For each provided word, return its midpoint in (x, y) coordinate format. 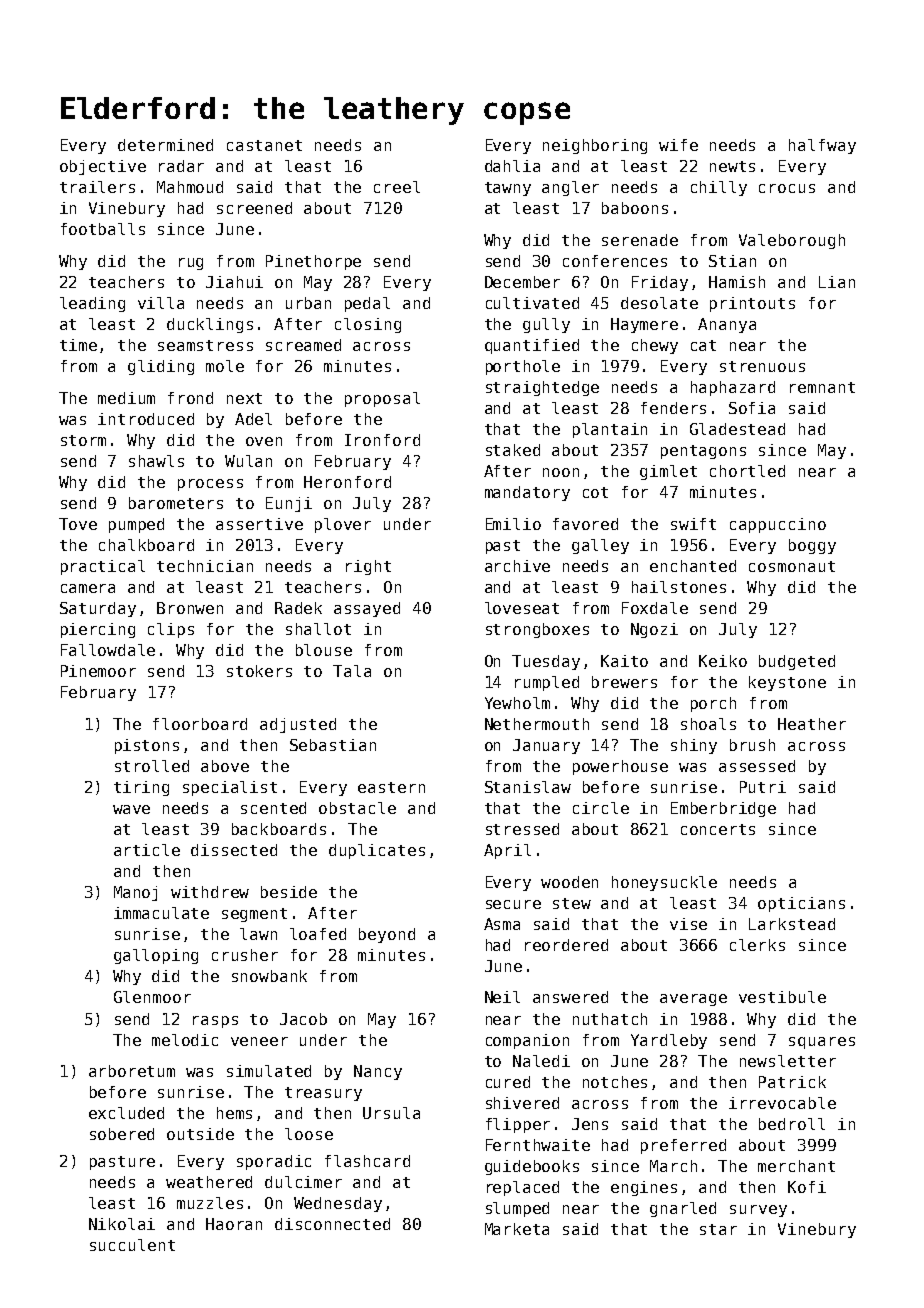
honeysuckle (664, 883)
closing (368, 325)
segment (254, 915)
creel (397, 187)
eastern (391, 787)
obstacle (357, 808)
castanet (264, 145)
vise (688, 924)
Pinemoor (98, 671)
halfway (822, 146)
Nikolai (122, 1224)
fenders (673, 408)
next (244, 398)
